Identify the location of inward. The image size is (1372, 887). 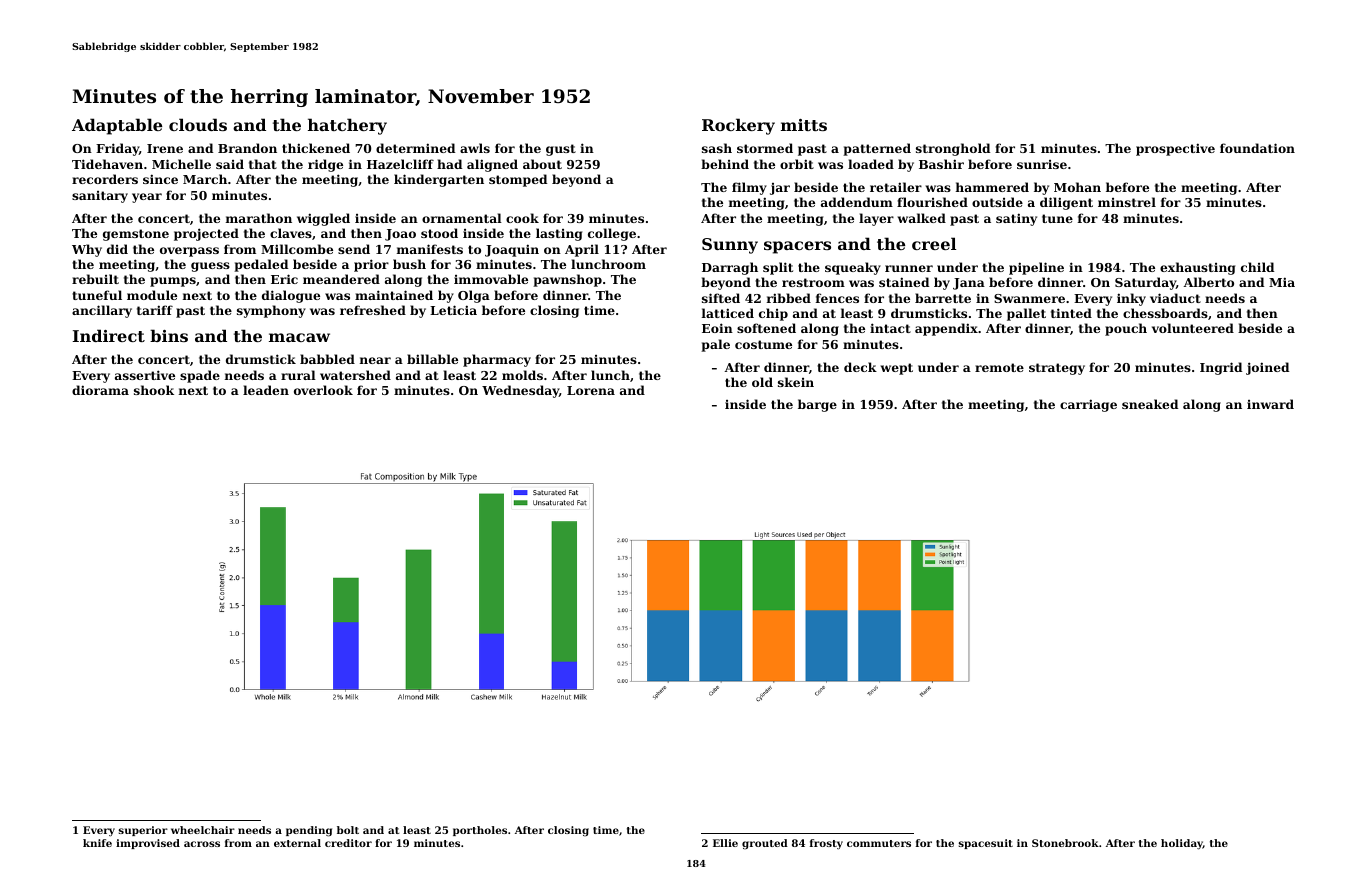
(1270, 404).
